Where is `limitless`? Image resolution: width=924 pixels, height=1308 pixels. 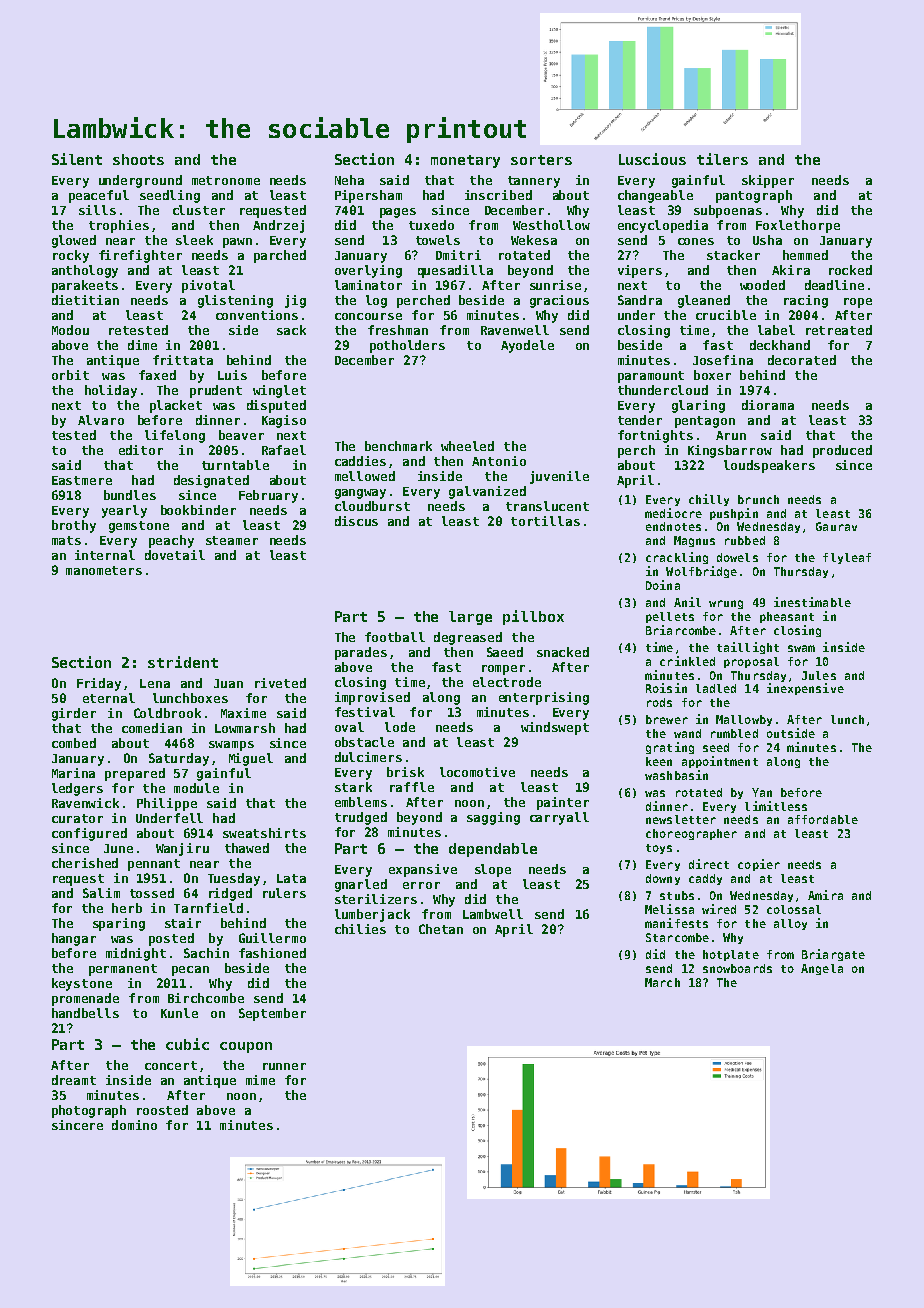
limitless is located at coordinates (776, 806).
